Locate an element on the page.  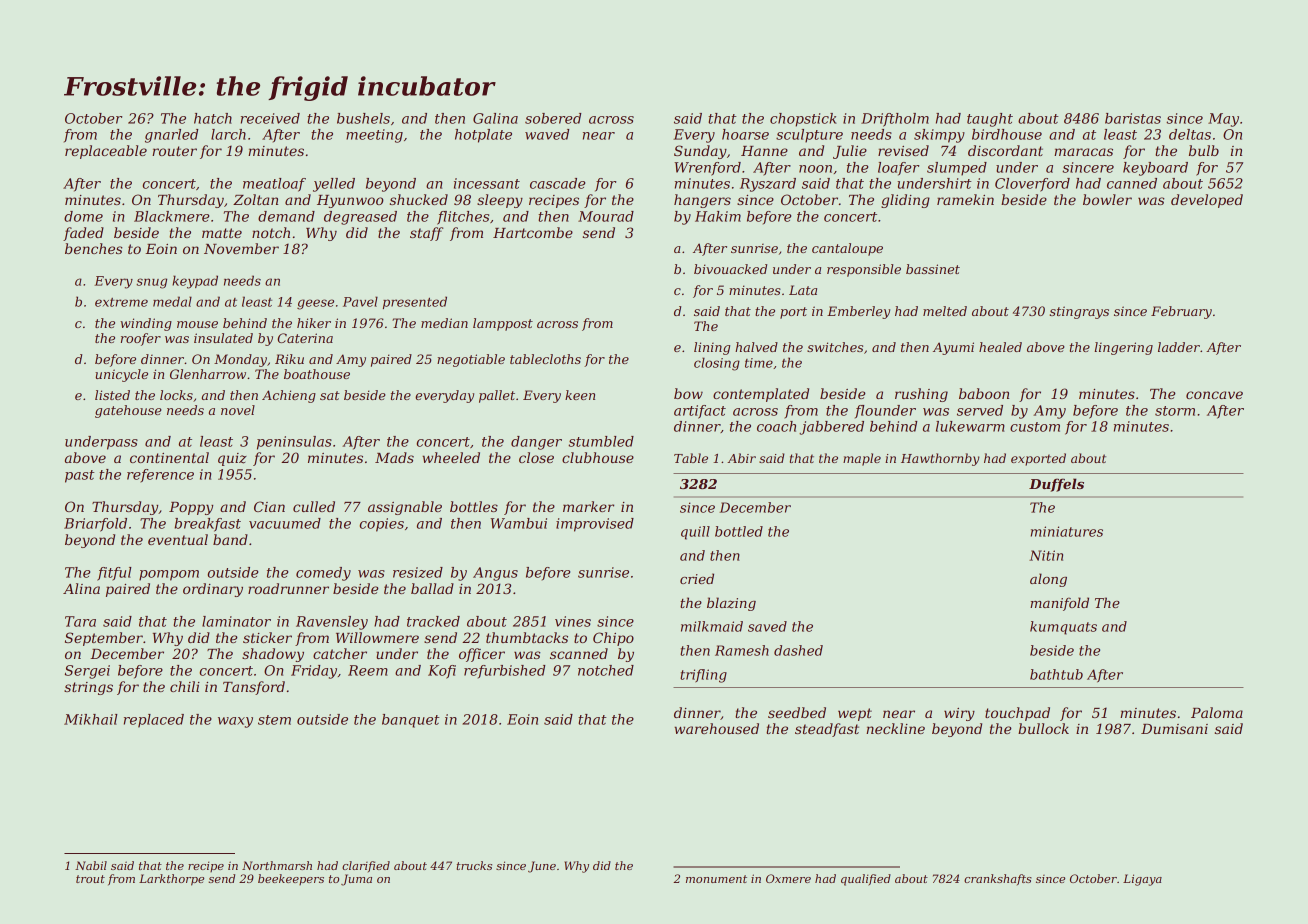
February is located at coordinates (1181, 312).
